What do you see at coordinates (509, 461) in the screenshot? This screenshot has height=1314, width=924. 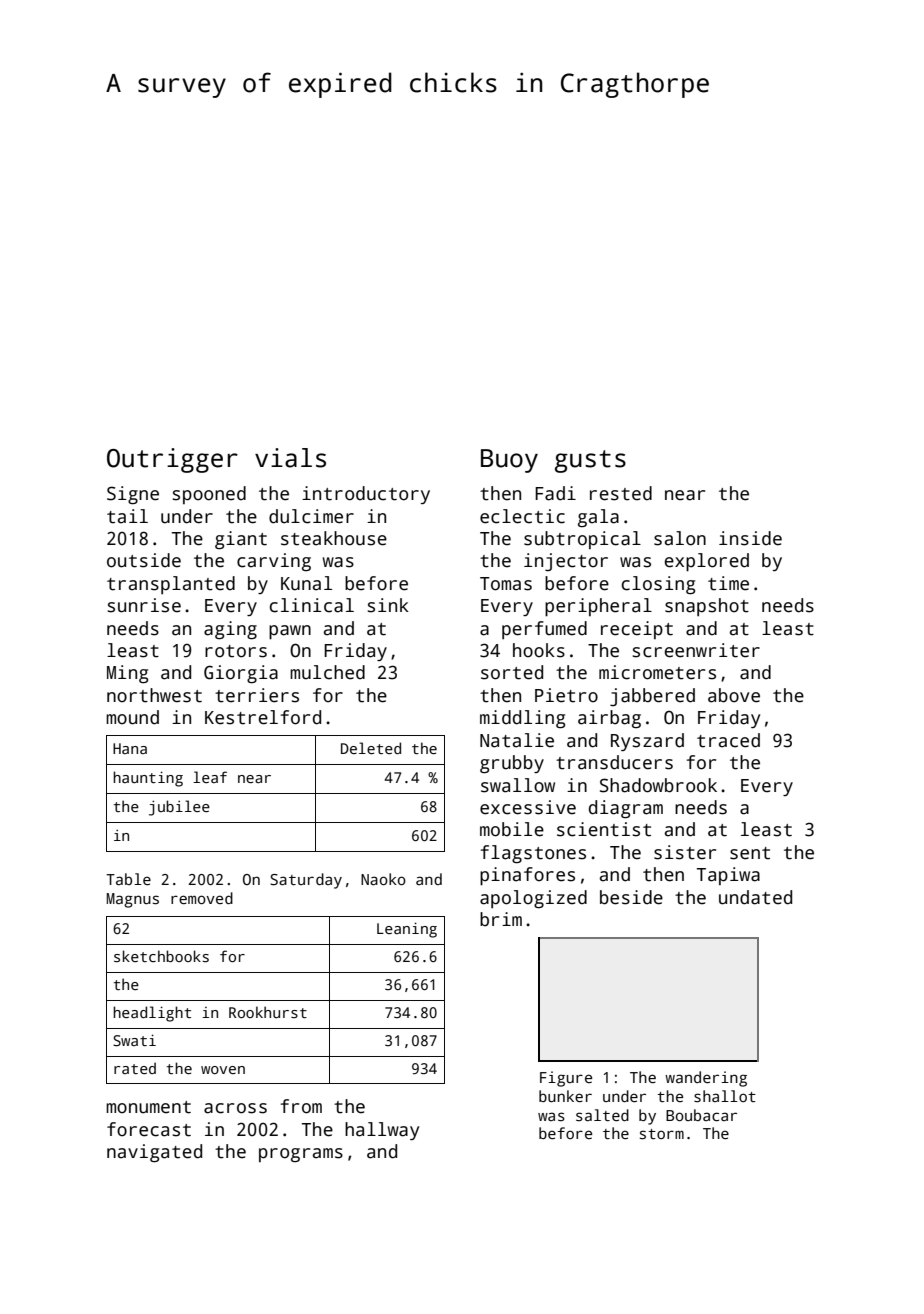 I see `Buoy` at bounding box center [509, 461].
